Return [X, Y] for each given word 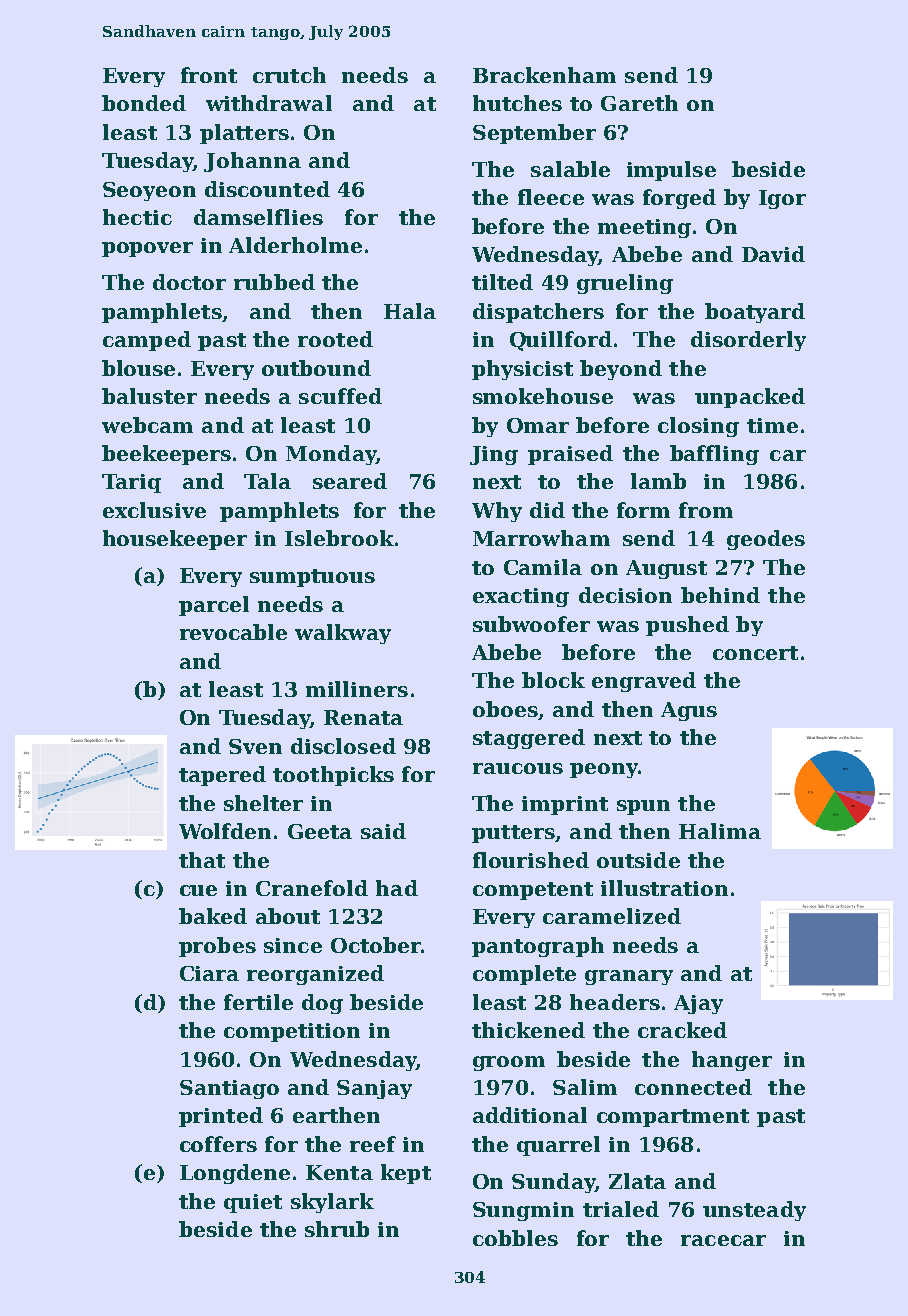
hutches [517, 103]
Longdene [235, 1174]
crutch [289, 75]
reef [373, 1144]
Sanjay [374, 1089]
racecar [723, 1240]
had [397, 888]
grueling [625, 284]
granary [629, 977]
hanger [732, 1061]
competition [292, 1032]
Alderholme [295, 245]
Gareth [639, 103]
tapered [222, 776]
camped [147, 341]
